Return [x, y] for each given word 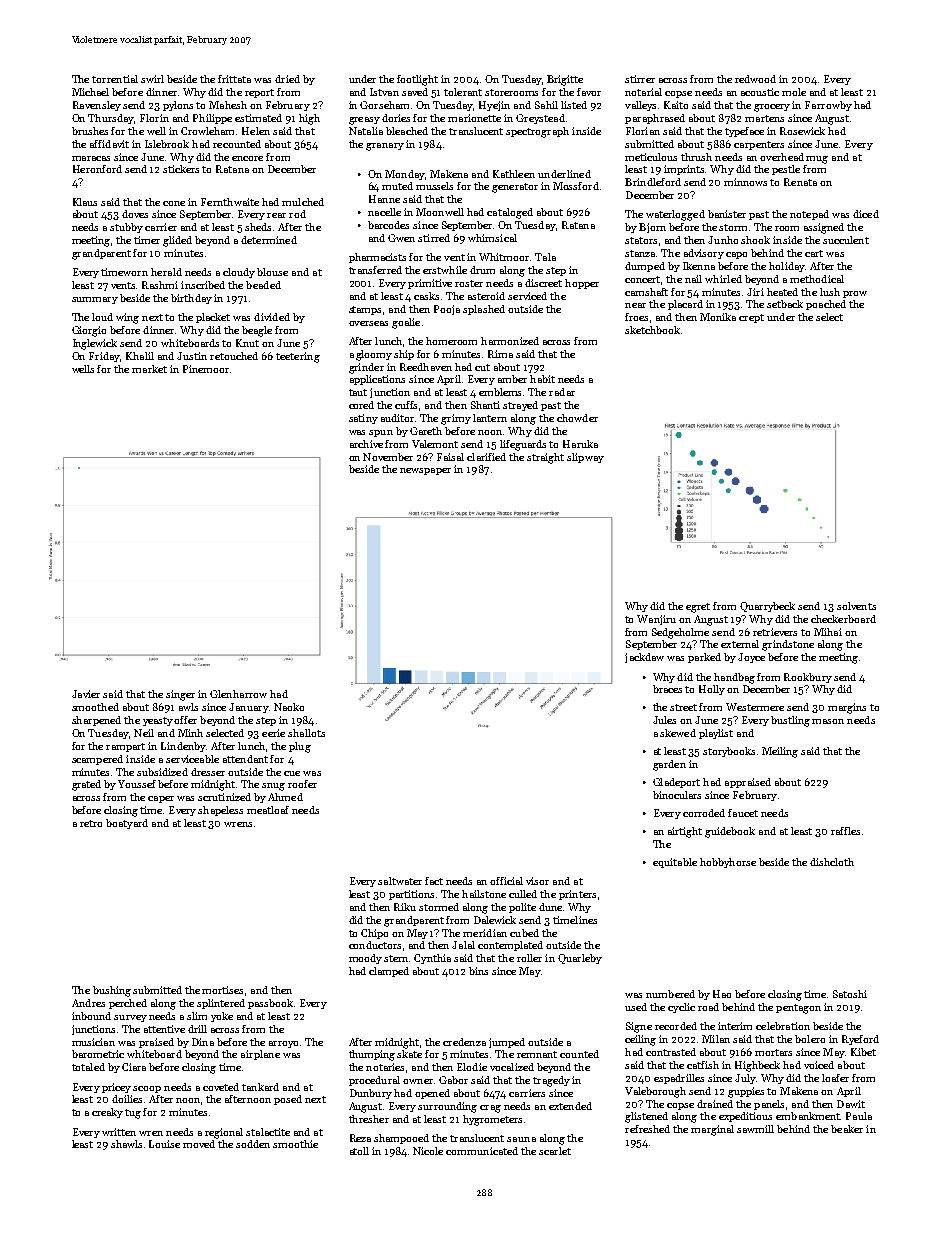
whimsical [492, 238]
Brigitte [565, 80]
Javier [86, 694]
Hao [722, 994]
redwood [755, 79]
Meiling [780, 752]
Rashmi [160, 285]
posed [288, 1100]
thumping [372, 1055]
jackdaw [644, 658]
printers [577, 895]
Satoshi [850, 994]
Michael [90, 92]
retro [91, 823]
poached [826, 305]
